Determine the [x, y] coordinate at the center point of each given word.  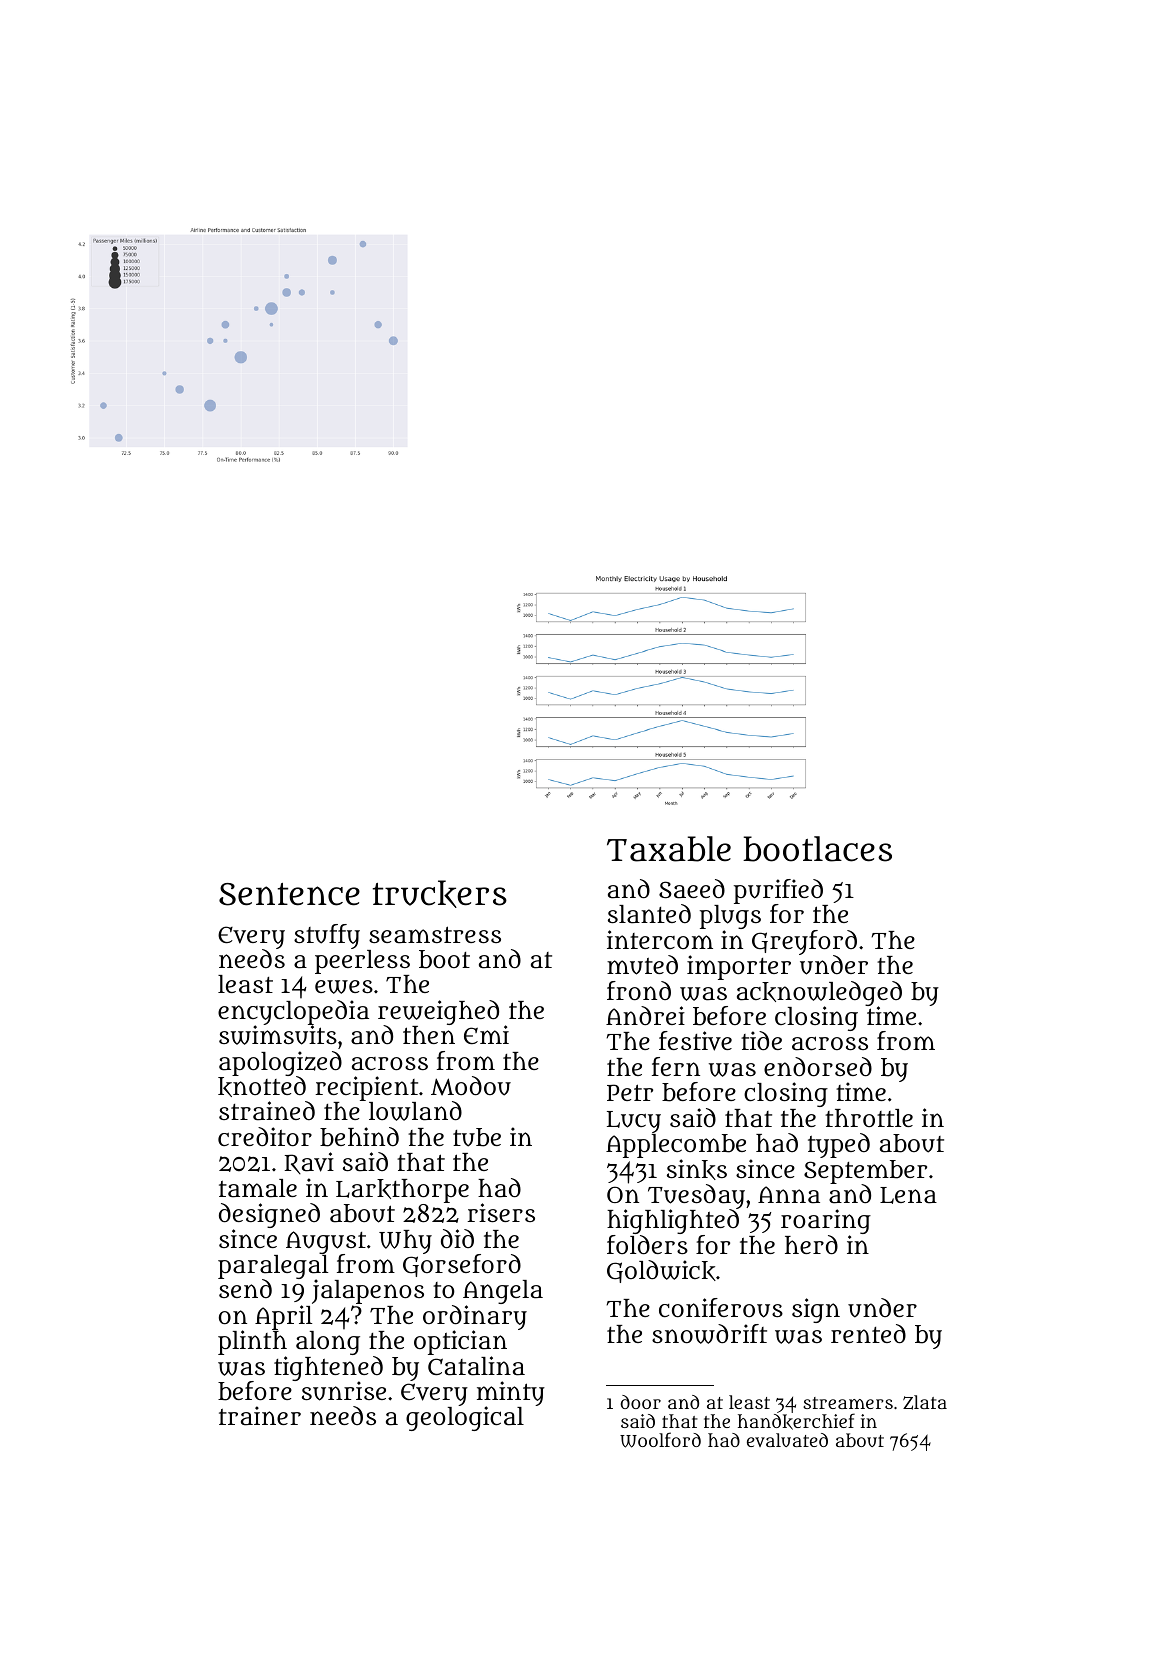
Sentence [289, 894]
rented [868, 1333]
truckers [440, 894]
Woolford [660, 1440]
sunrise [344, 1391]
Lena [908, 1195]
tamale [258, 1188]
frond [639, 990]
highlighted [673, 1222]
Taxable [669, 849]
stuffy [327, 936]
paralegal [273, 1267]
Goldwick [661, 1271]
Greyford [804, 943]
